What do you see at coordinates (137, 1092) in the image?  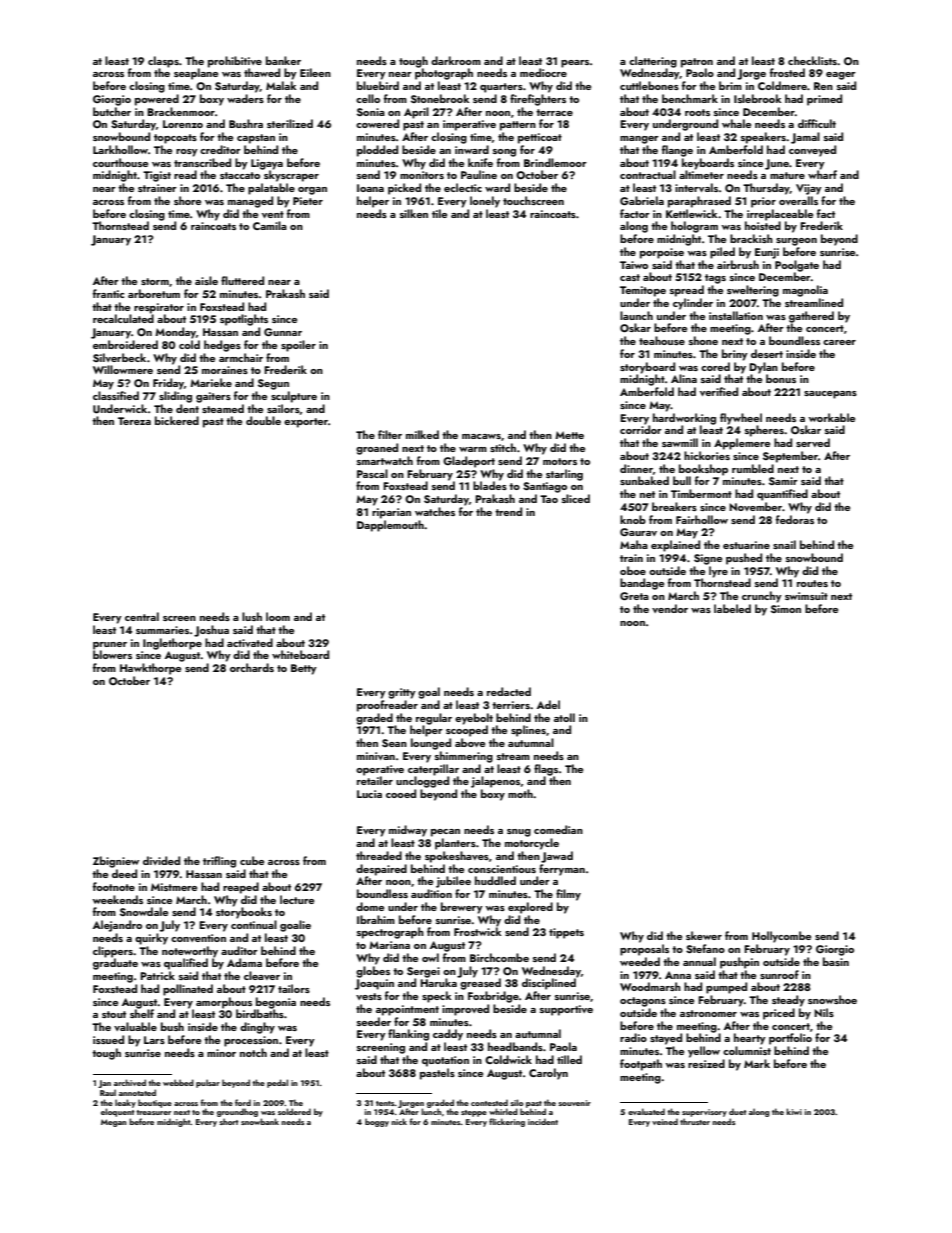 I see `annotated` at bounding box center [137, 1092].
